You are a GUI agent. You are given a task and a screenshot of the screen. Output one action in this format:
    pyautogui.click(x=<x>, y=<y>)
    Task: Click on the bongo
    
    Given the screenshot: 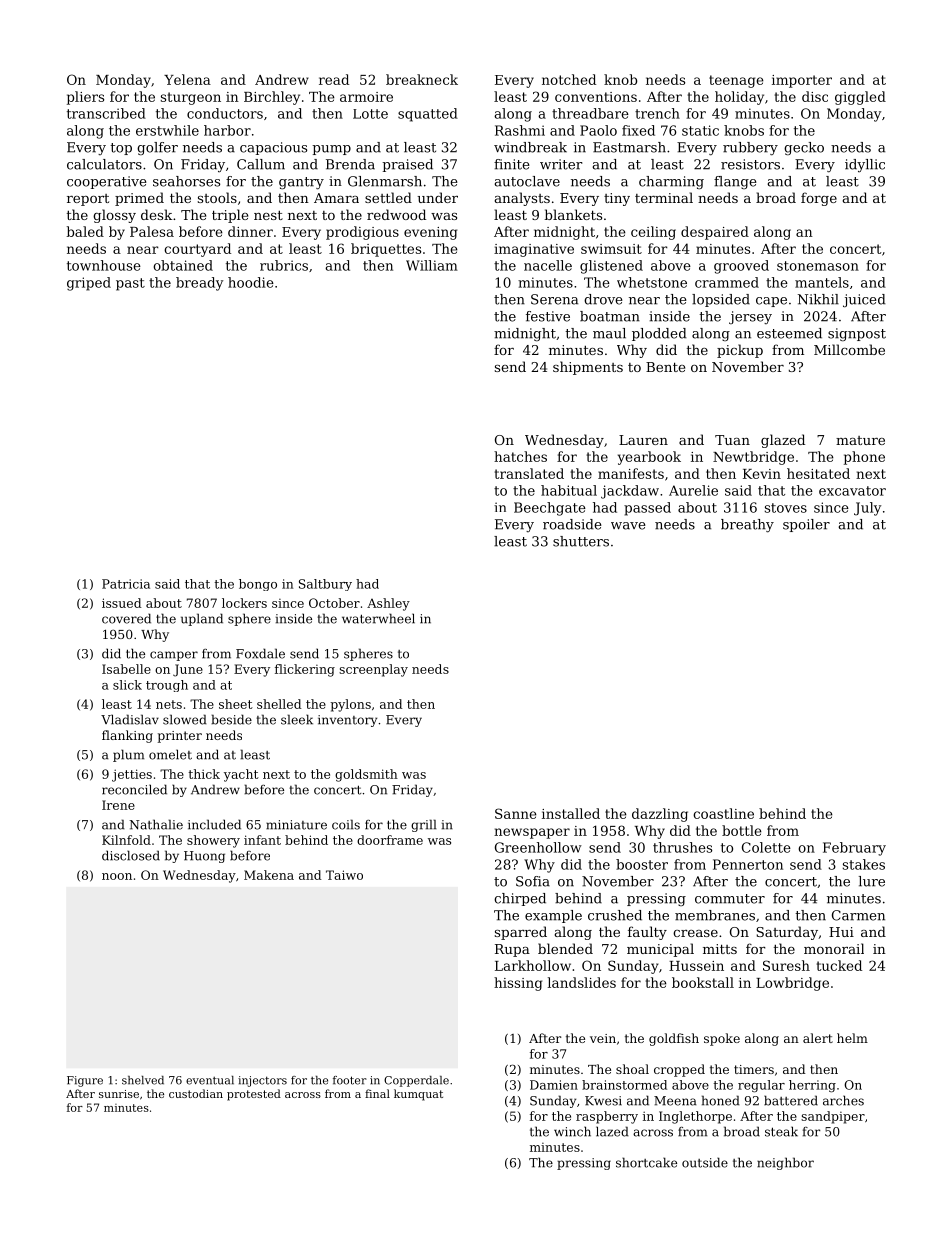 What is the action you would take?
    pyautogui.click(x=258, y=585)
